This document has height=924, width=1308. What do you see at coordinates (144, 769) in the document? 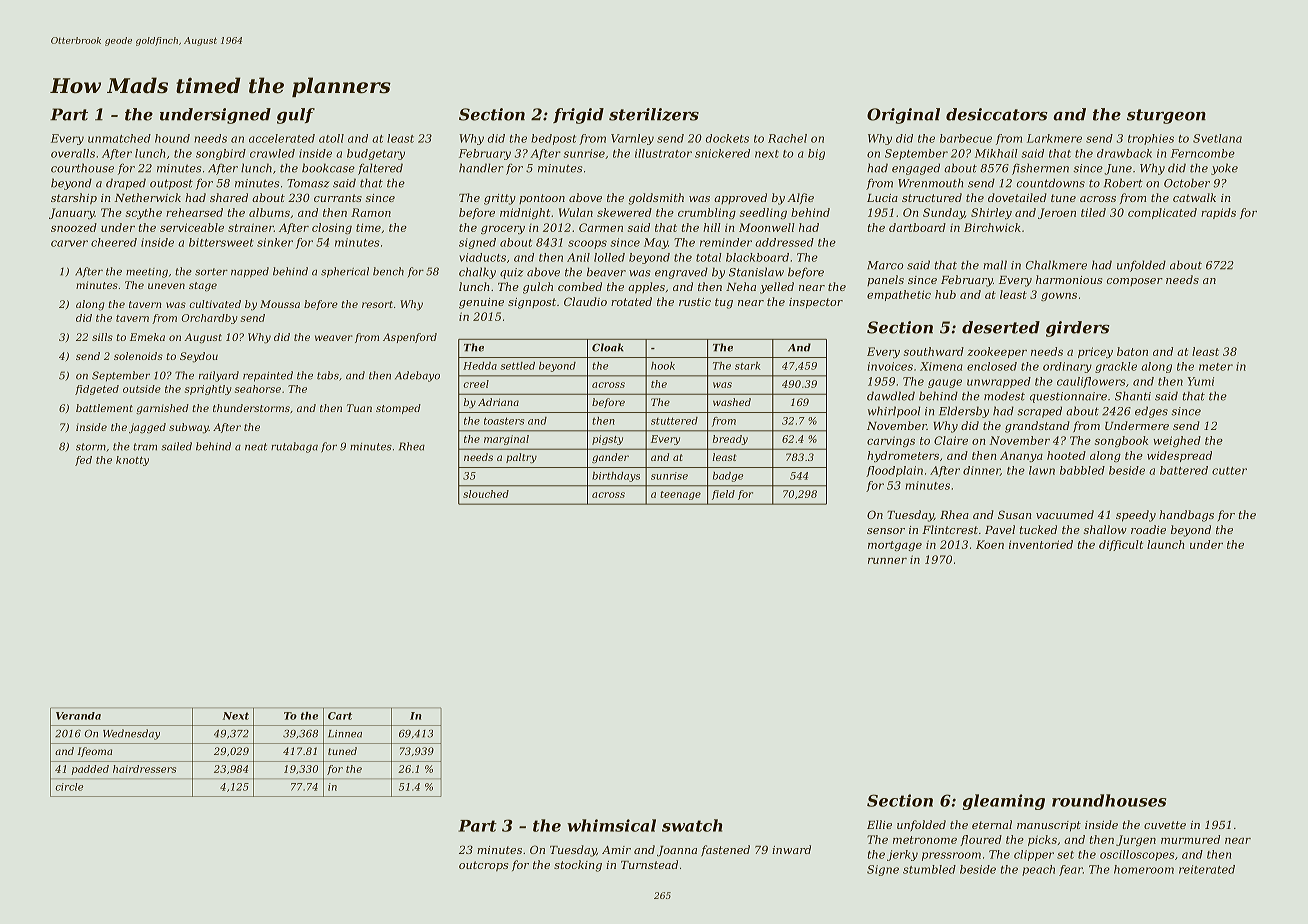
I see `hairdressers` at bounding box center [144, 769].
